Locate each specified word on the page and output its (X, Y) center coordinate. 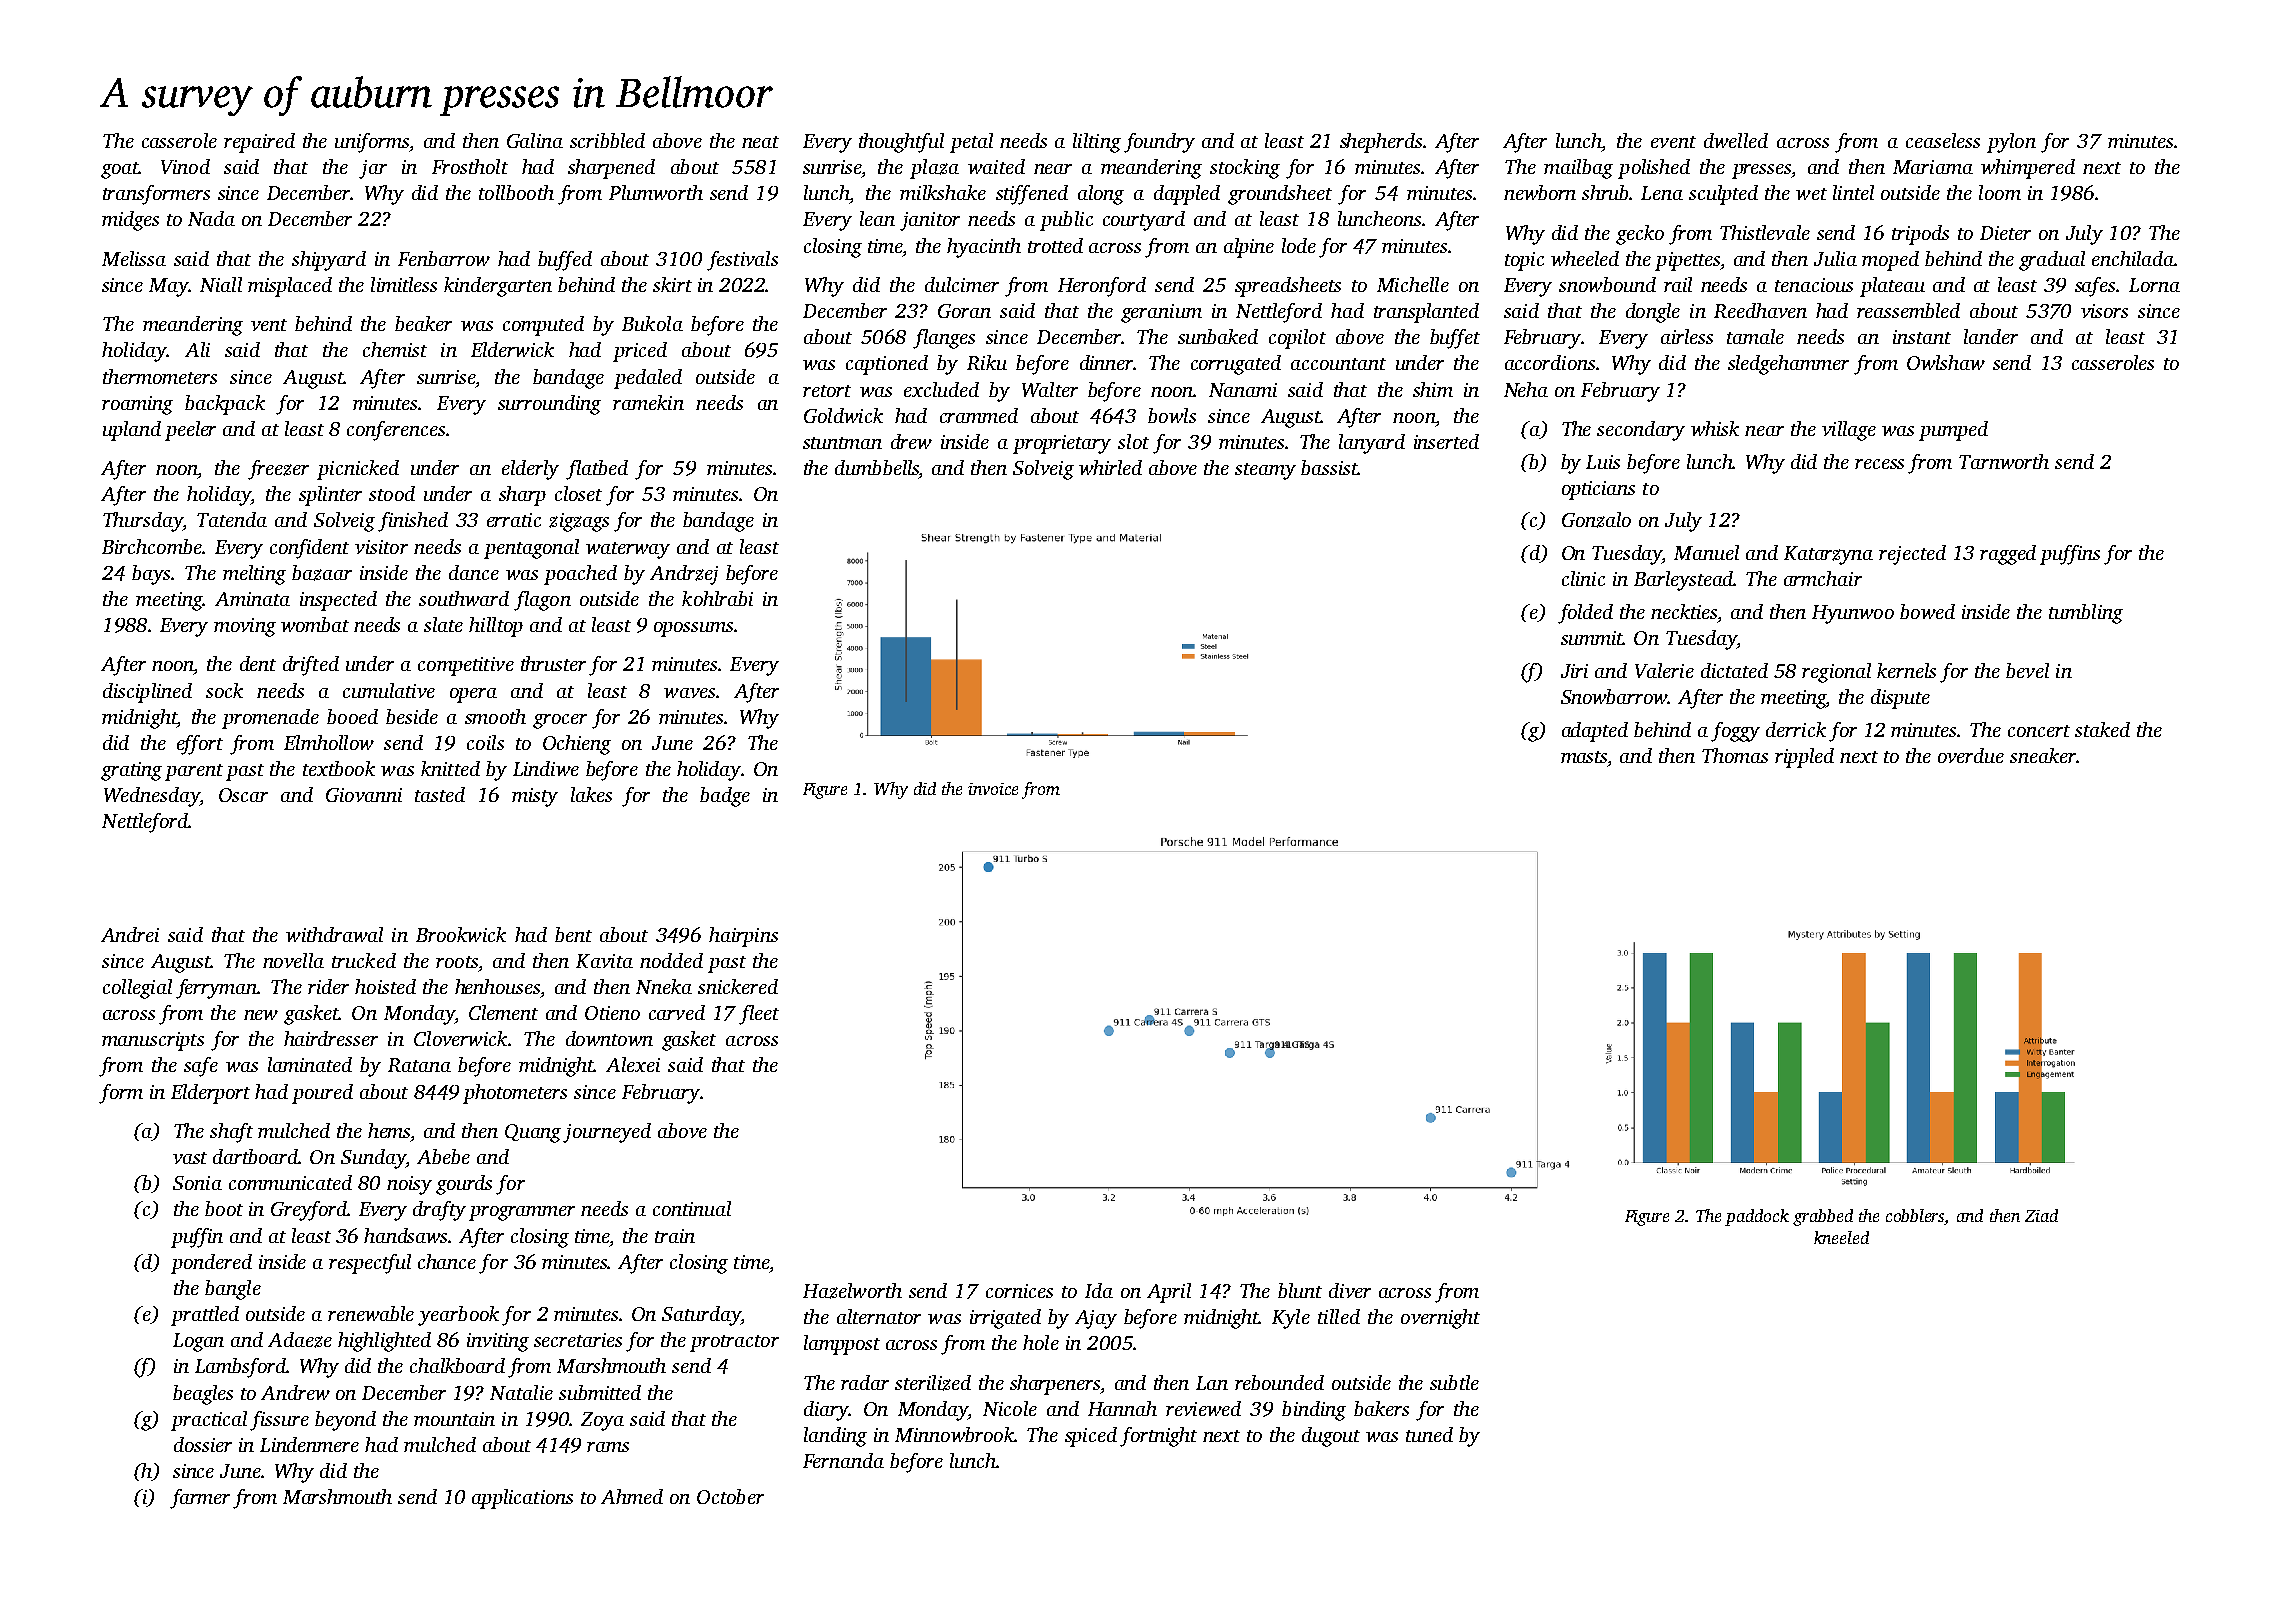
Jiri (1574, 671)
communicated (290, 1182)
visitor (381, 547)
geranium (1161, 313)
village (1849, 431)
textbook (339, 768)
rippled (1804, 758)
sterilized (933, 1383)
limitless (404, 284)
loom (2000, 192)
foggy (1735, 732)
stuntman (842, 443)
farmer (200, 1499)
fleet (759, 1015)
